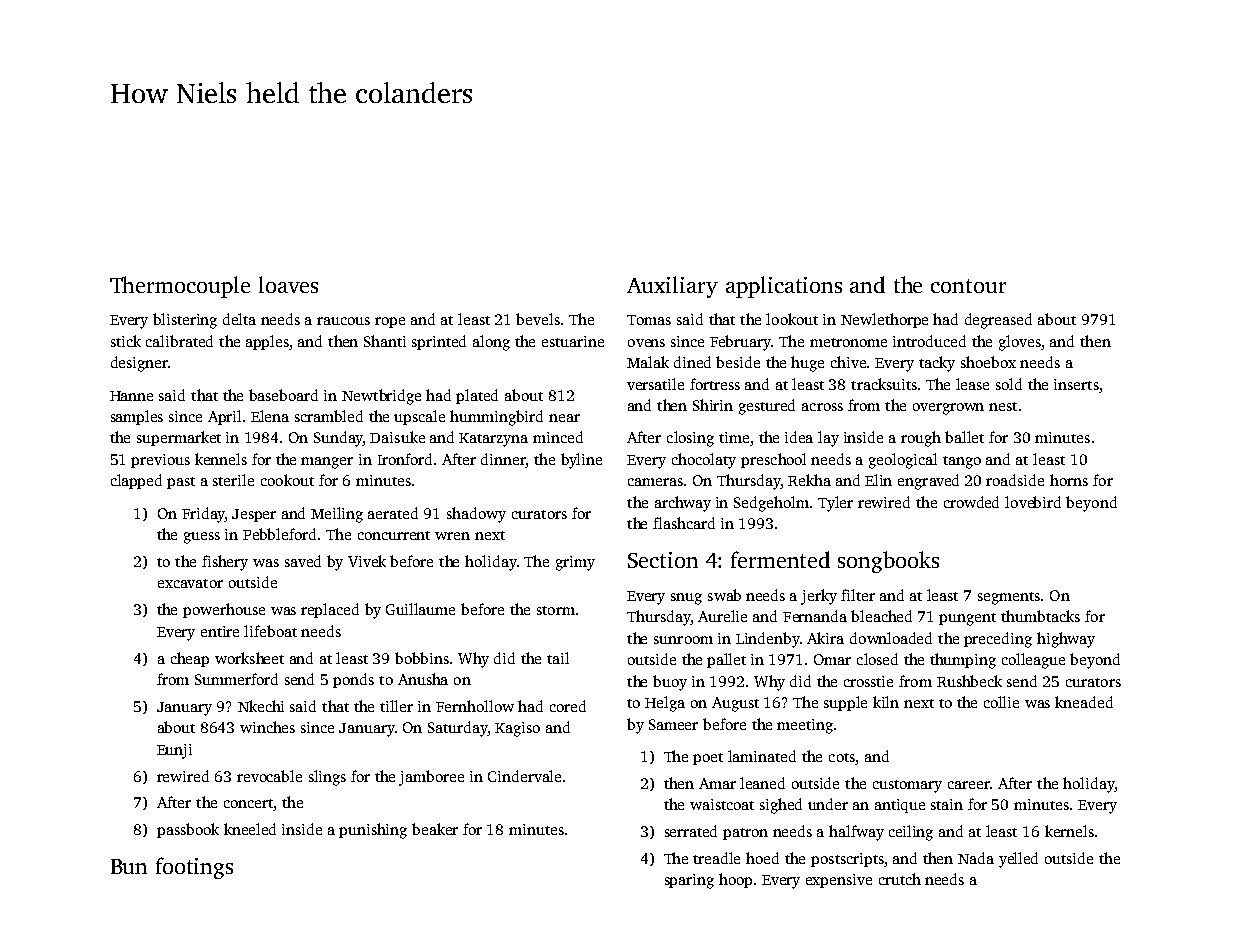 The width and height of the screenshot is (1233, 952). Describe the element at coordinates (524, 776) in the screenshot. I see `Cindervale` at that location.
